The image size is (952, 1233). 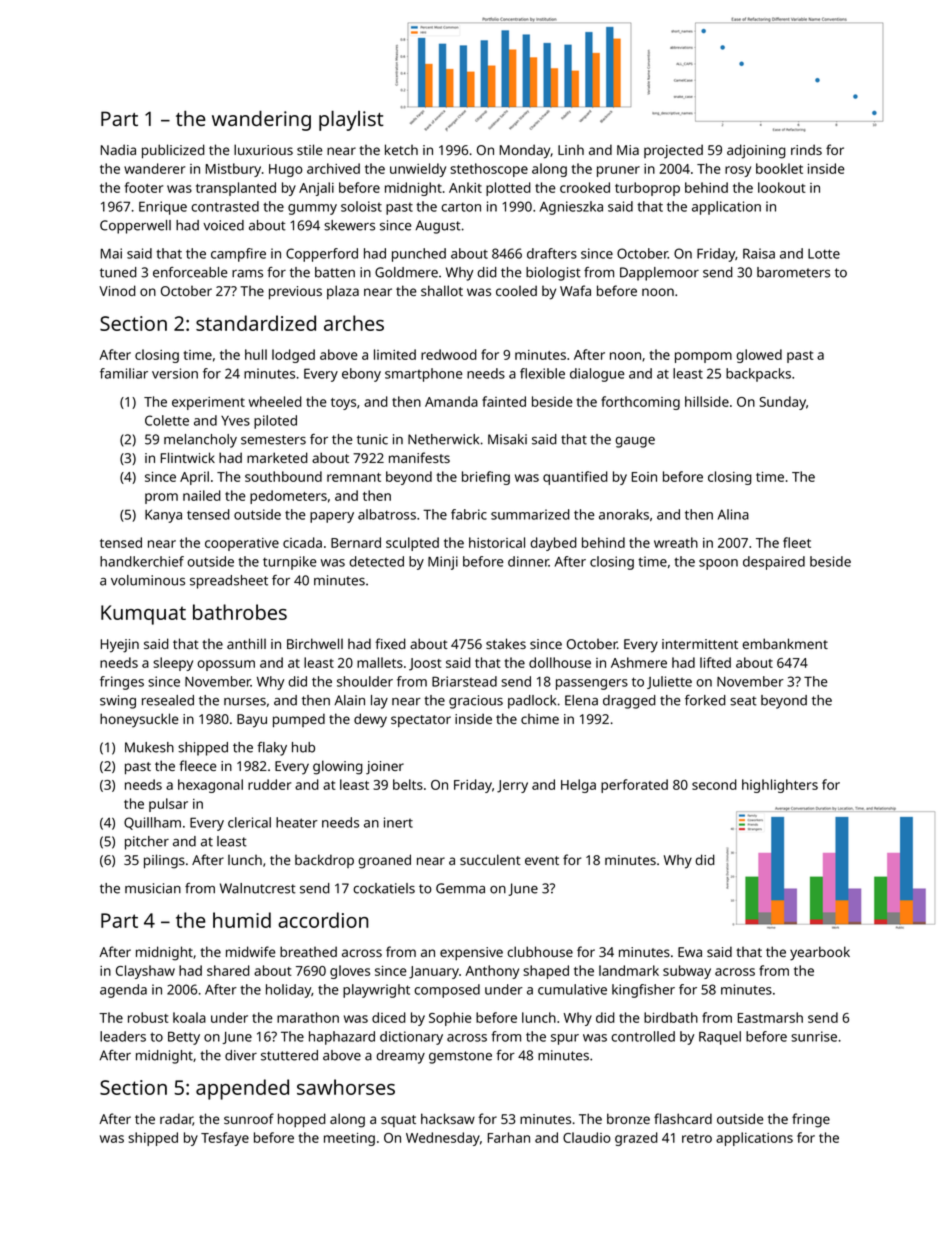 I want to click on Quillham, so click(x=152, y=823).
